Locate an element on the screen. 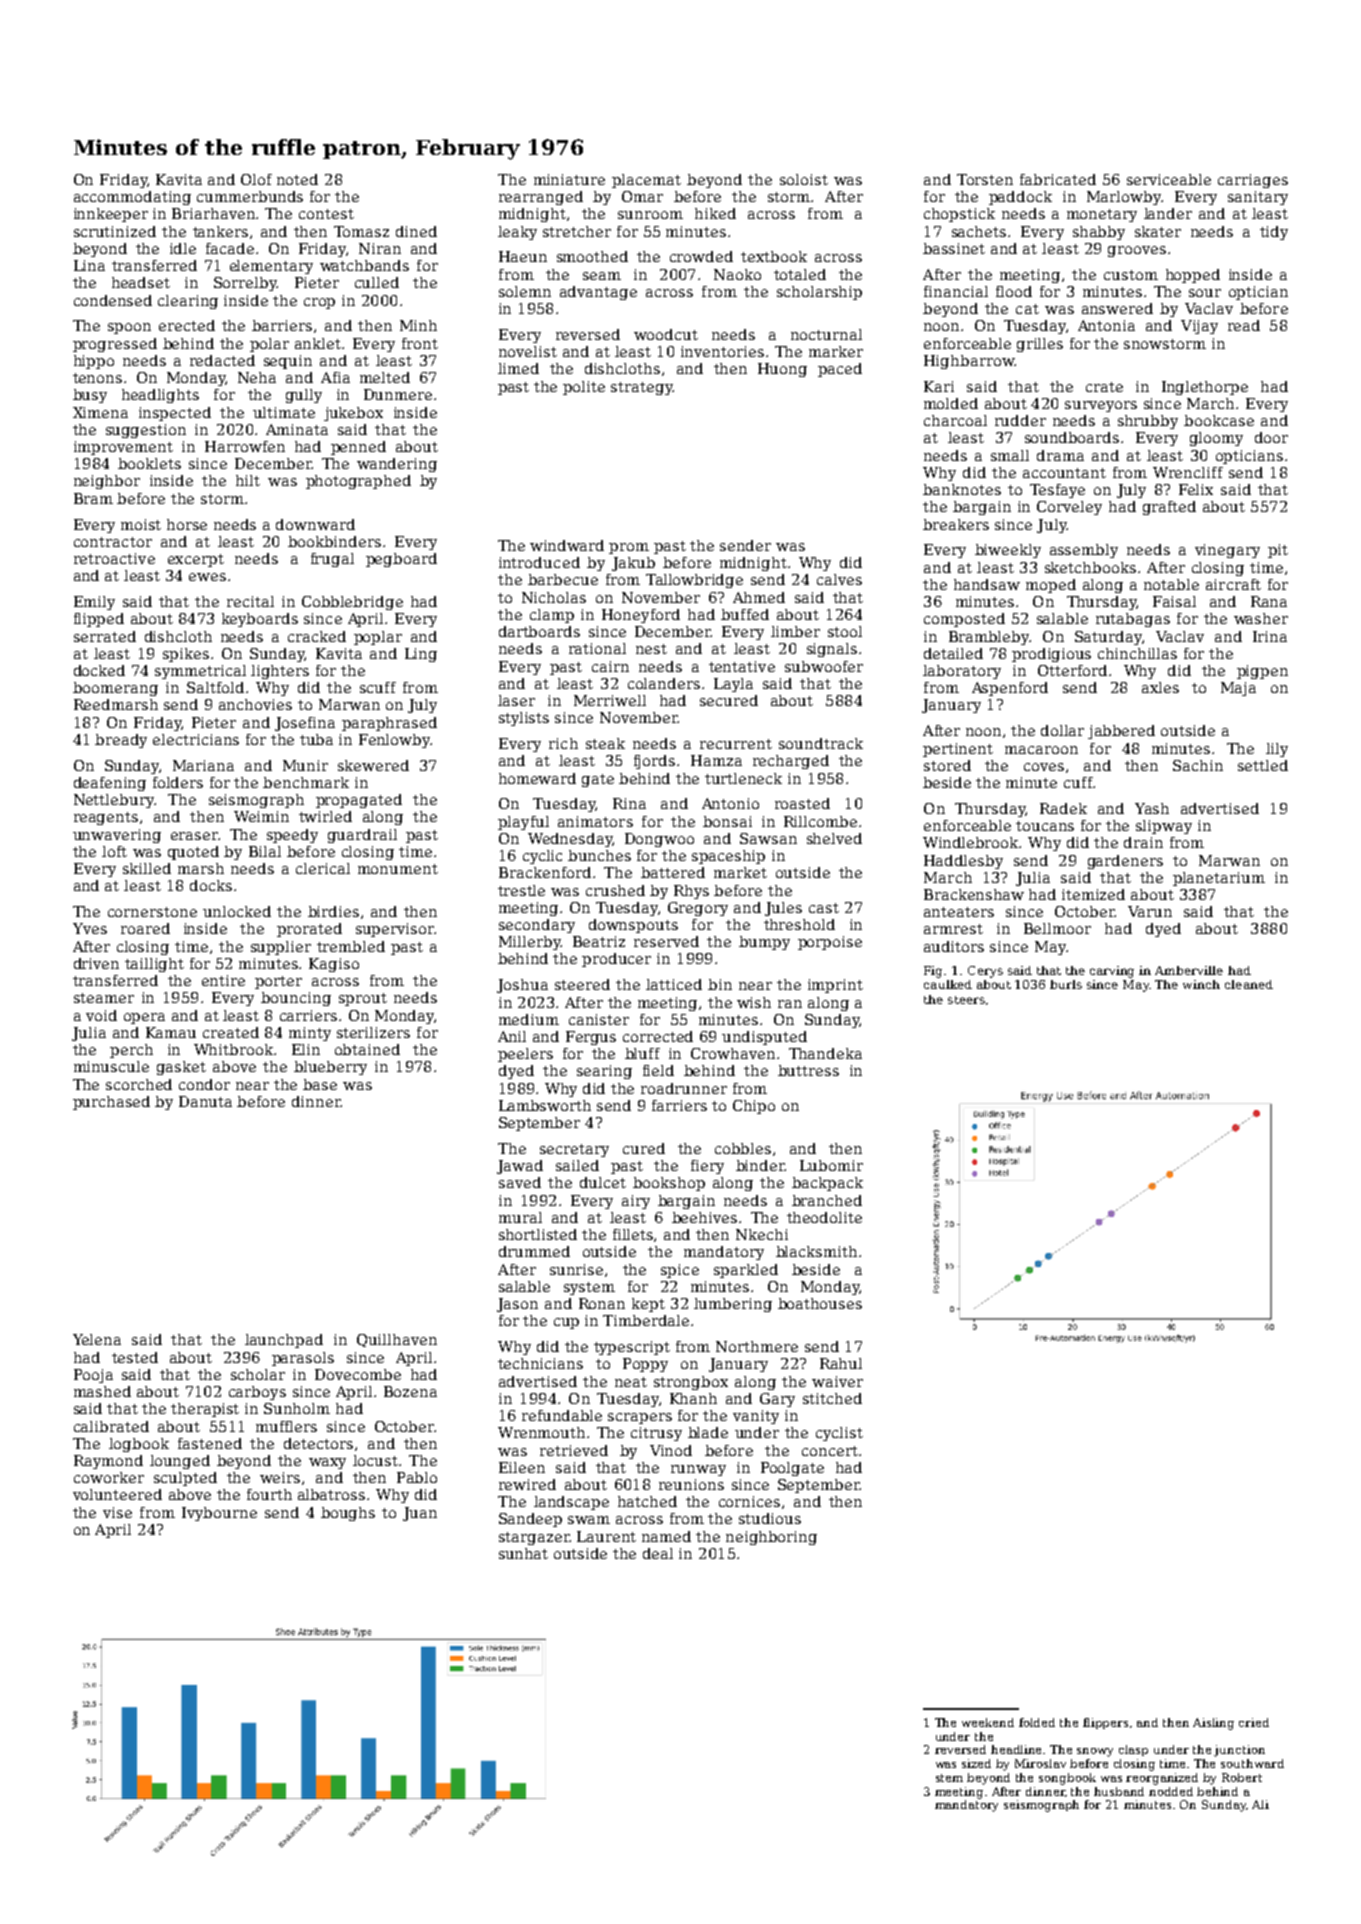 This screenshot has height=1924, width=1361. boughs is located at coordinates (348, 1514).
